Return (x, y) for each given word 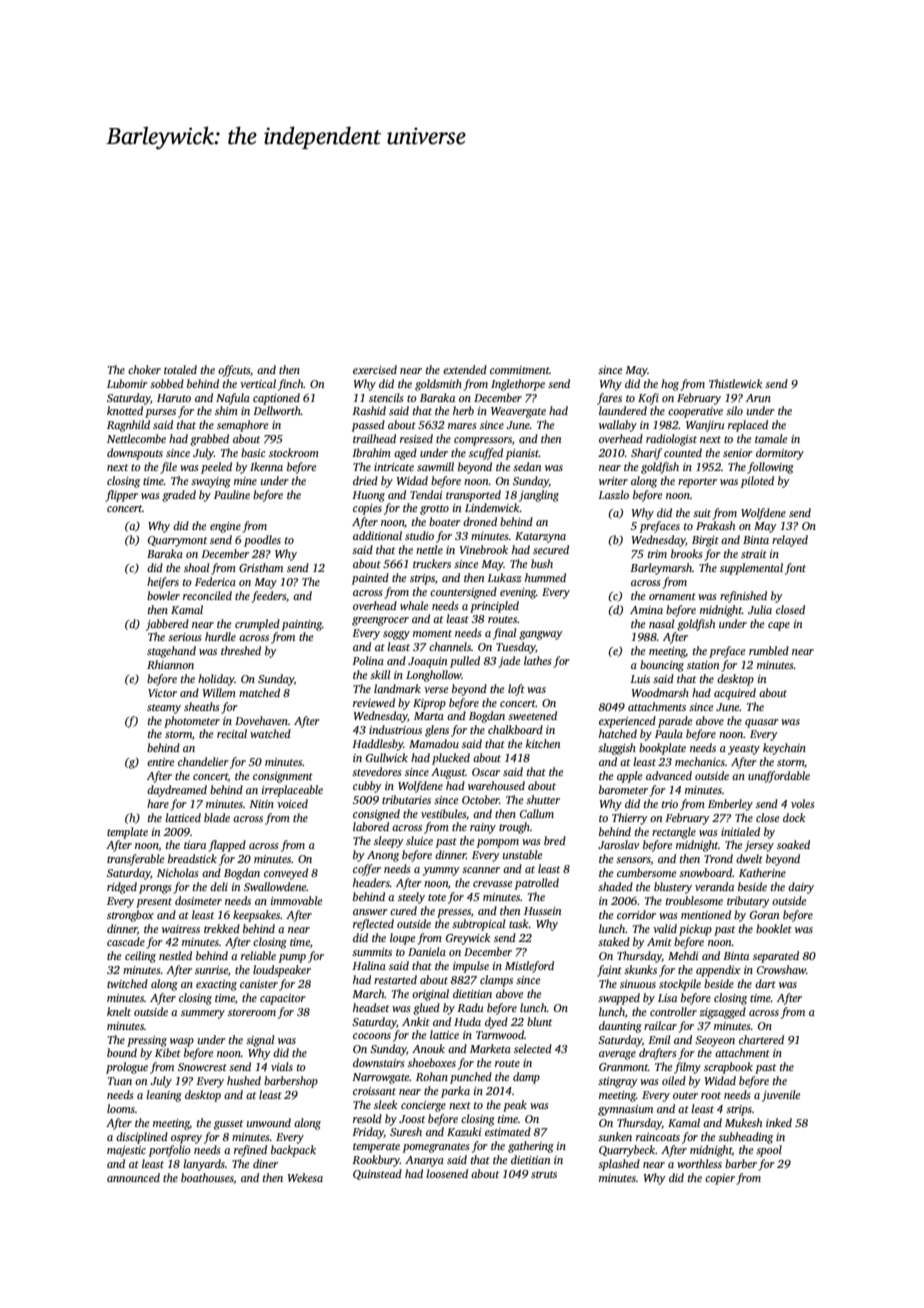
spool (769, 1151)
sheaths (201, 706)
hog (670, 385)
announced (133, 1177)
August (448, 773)
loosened (447, 1173)
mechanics (700, 761)
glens (437, 731)
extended (465, 369)
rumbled (769, 650)
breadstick (192, 858)
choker (144, 369)
